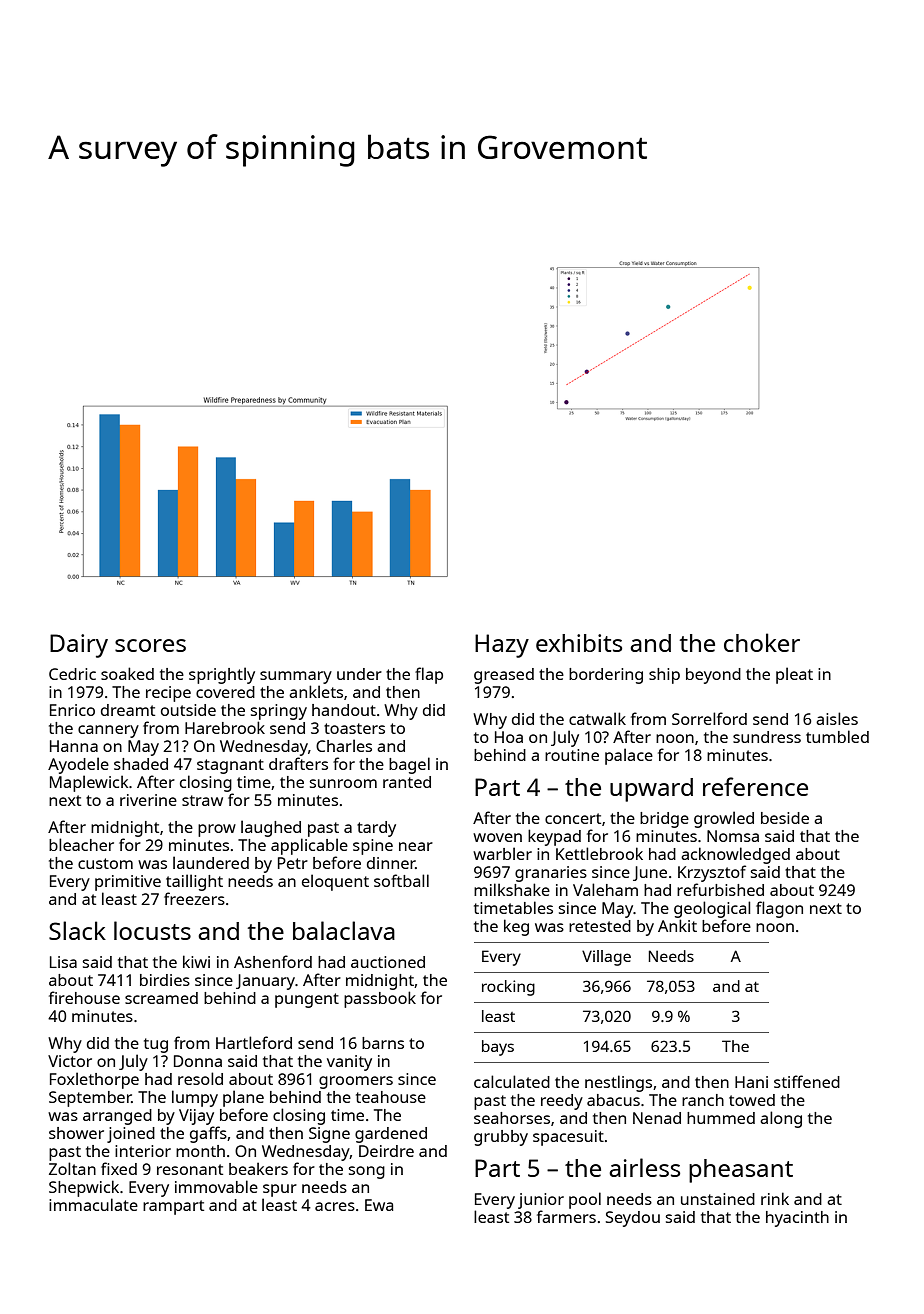 The width and height of the screenshot is (924, 1314). Describe the element at coordinates (190, 1169) in the screenshot. I see `resonant` at that location.
